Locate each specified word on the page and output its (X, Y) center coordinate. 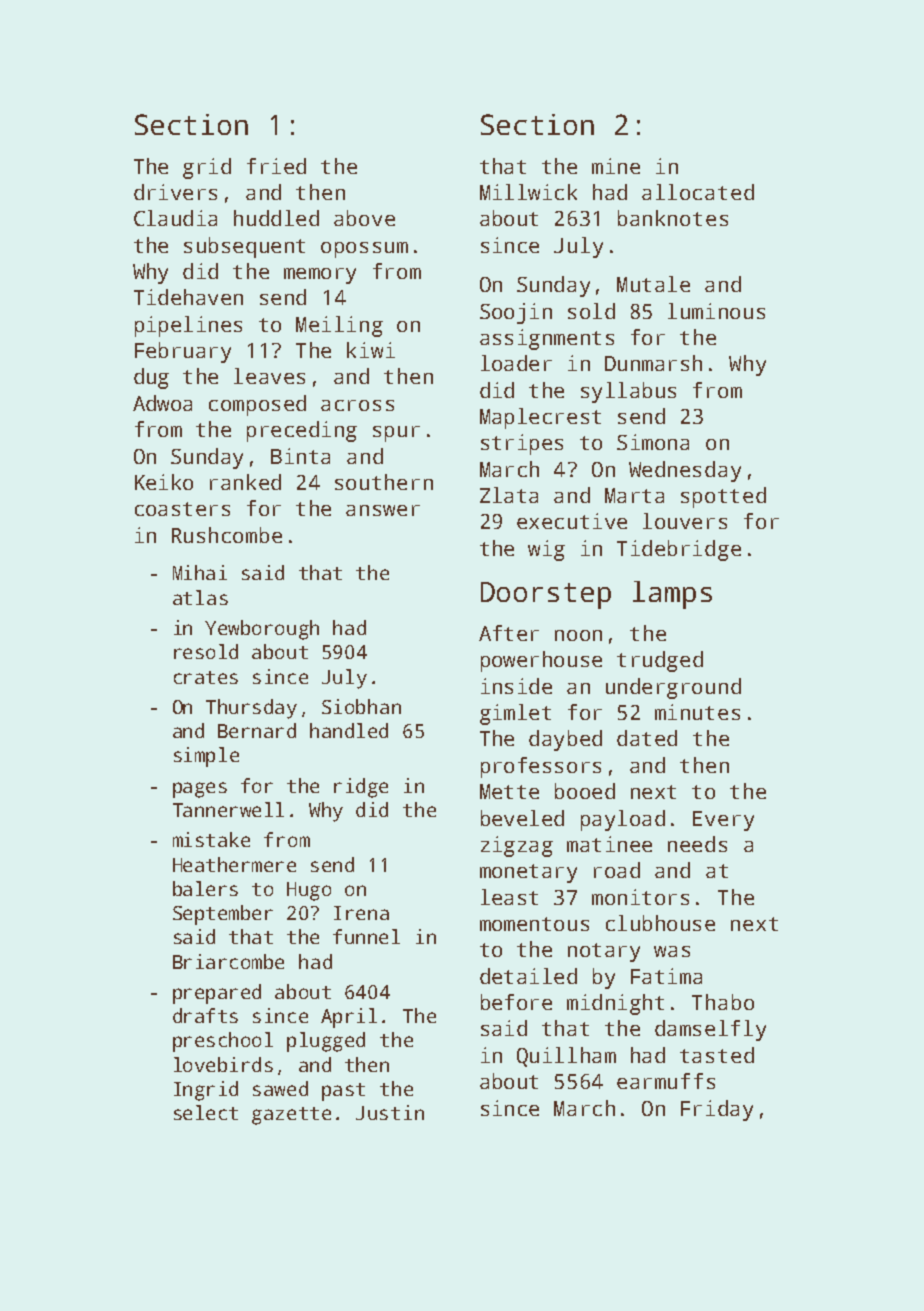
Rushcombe (227, 535)
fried (276, 166)
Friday (717, 1110)
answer (383, 510)
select (206, 1112)
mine (616, 166)
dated (647, 738)
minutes (697, 712)
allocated (698, 192)
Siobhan (361, 706)
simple (206, 757)
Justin (390, 1112)
